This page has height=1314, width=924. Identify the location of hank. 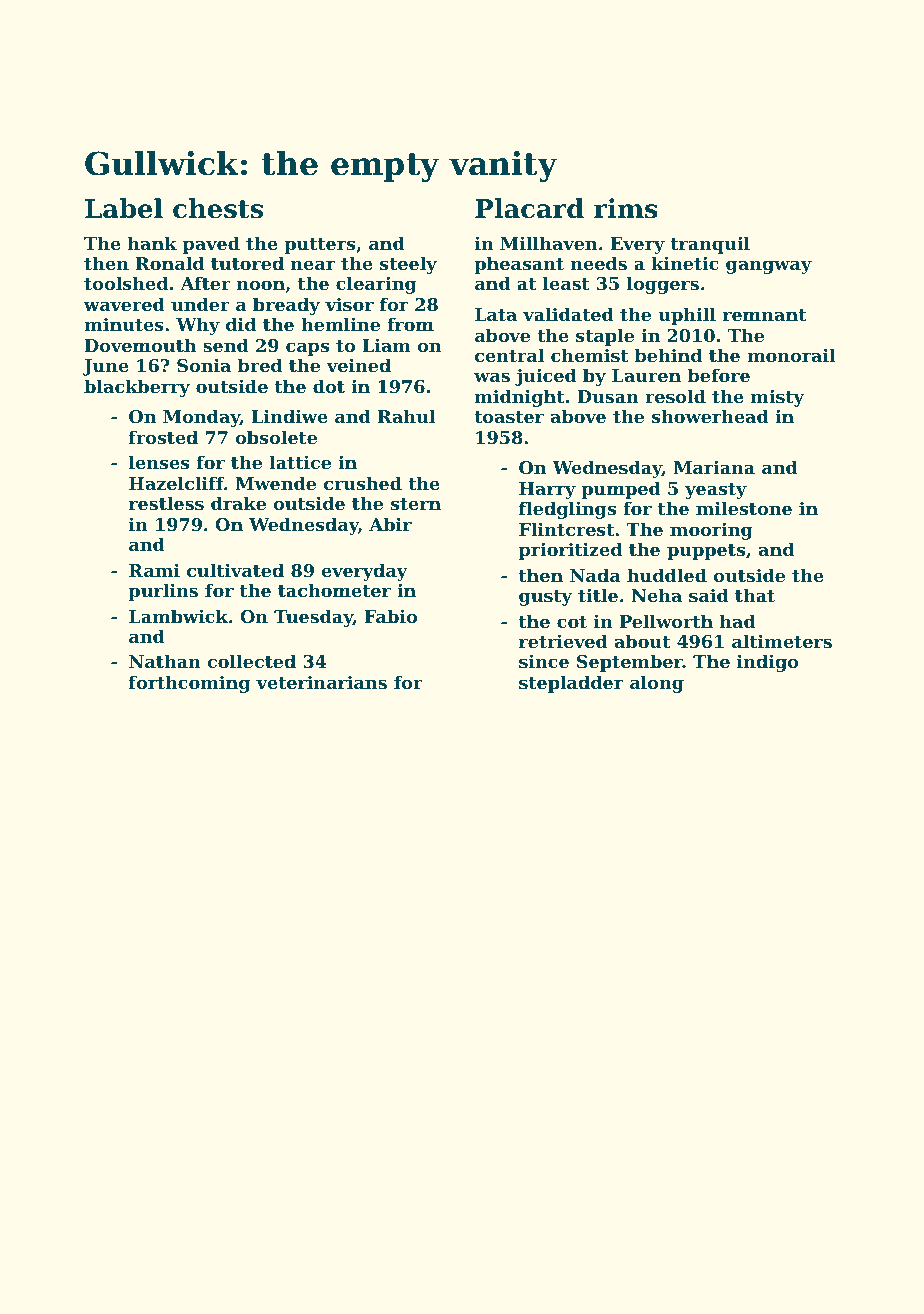
(152, 243).
